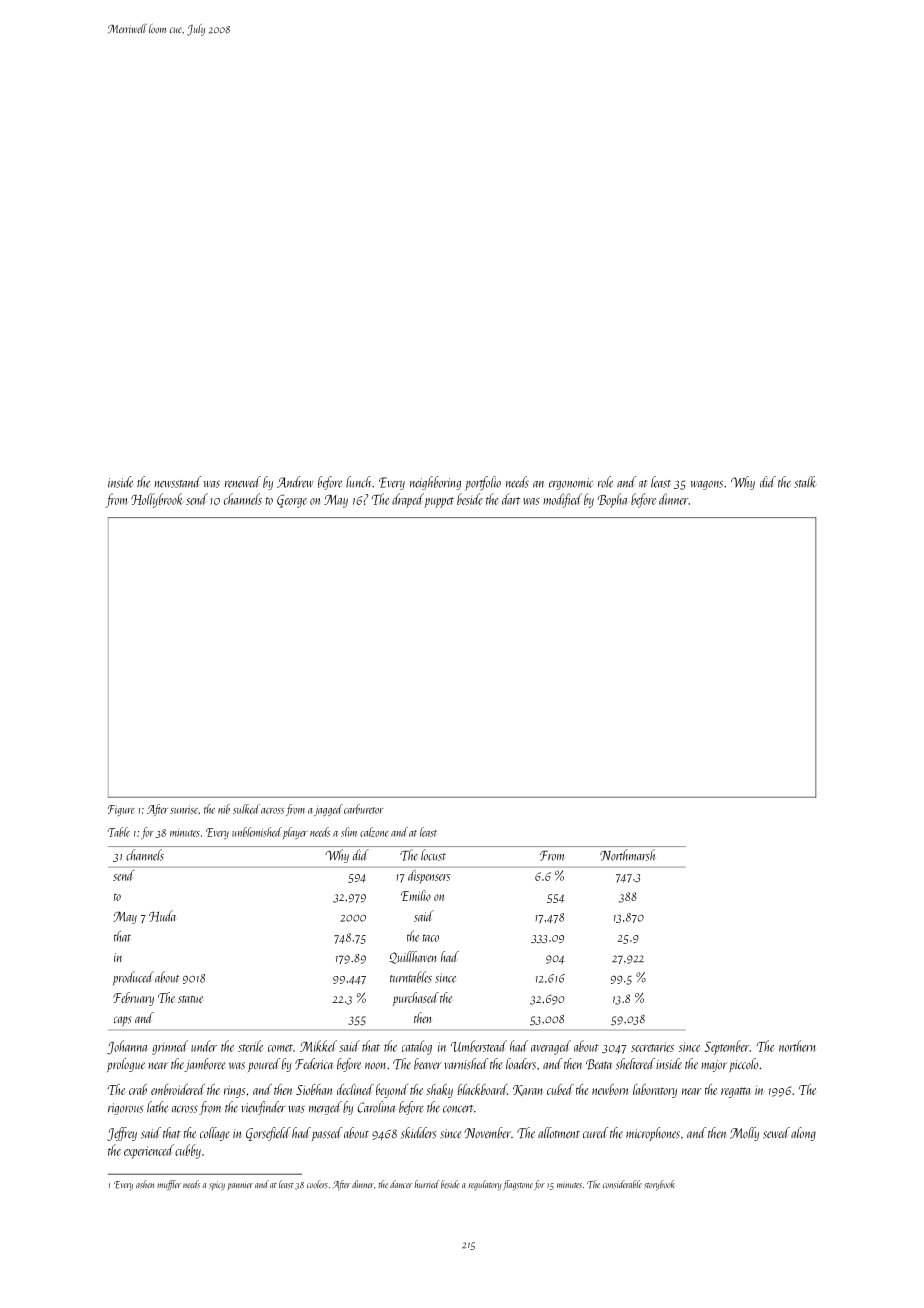  What do you see at coordinates (707, 485) in the document?
I see `wagons` at bounding box center [707, 485].
